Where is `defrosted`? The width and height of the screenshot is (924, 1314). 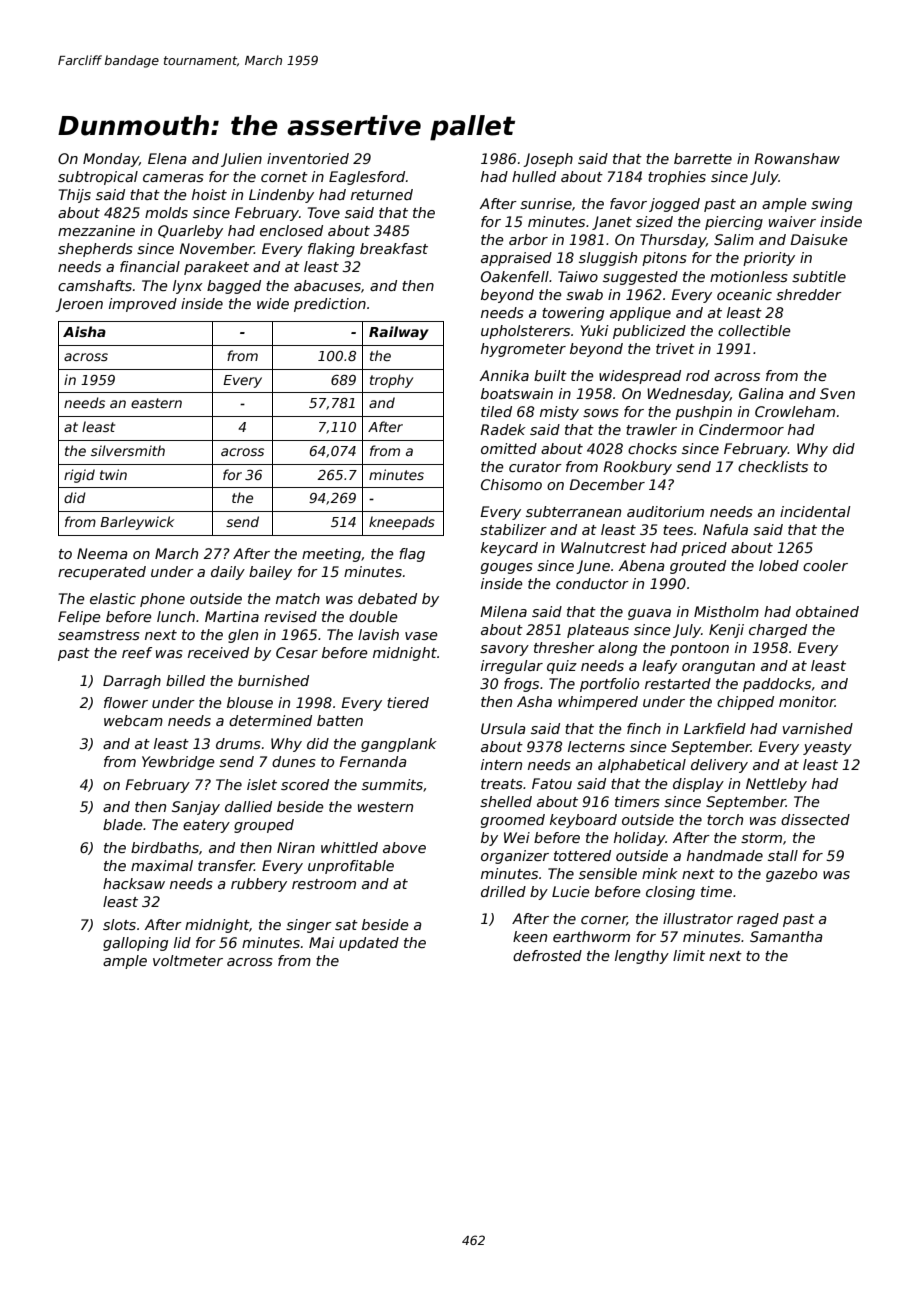 defrosted is located at coordinates (547, 955).
